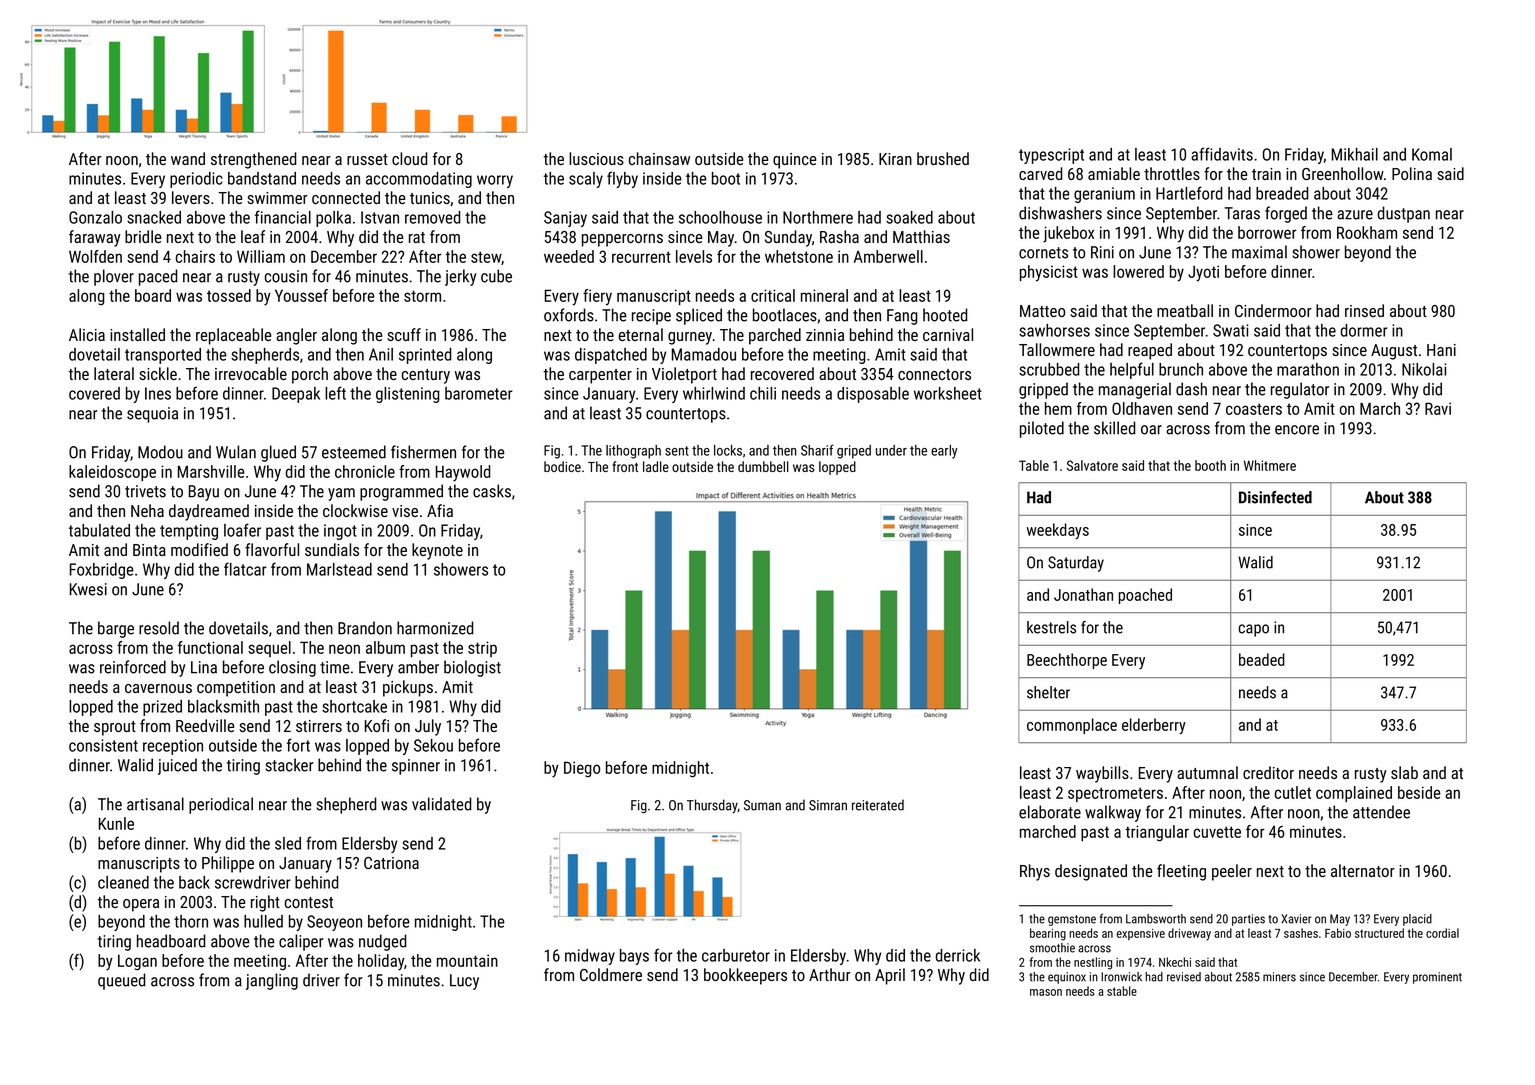  What do you see at coordinates (1222, 154) in the screenshot?
I see `affidavits` at bounding box center [1222, 154].
